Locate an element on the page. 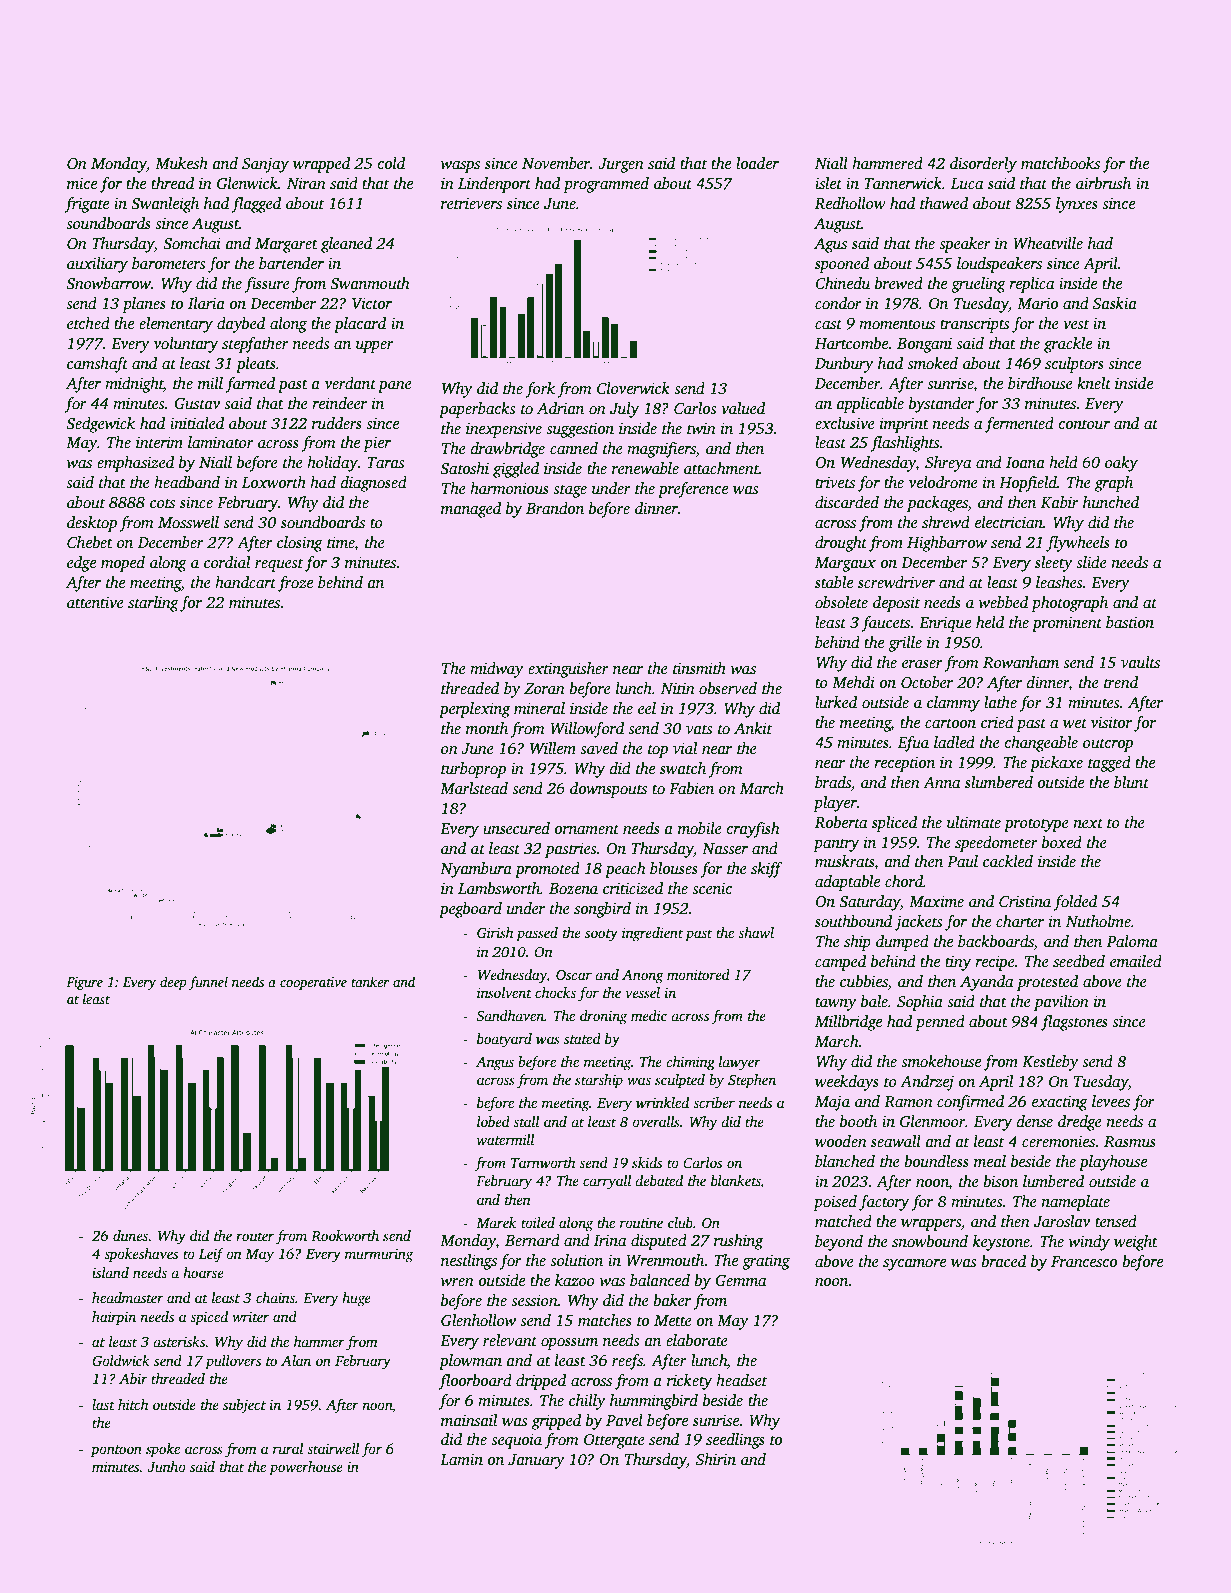 Image resolution: width=1231 pixels, height=1593 pixels. monitored is located at coordinates (698, 974).
